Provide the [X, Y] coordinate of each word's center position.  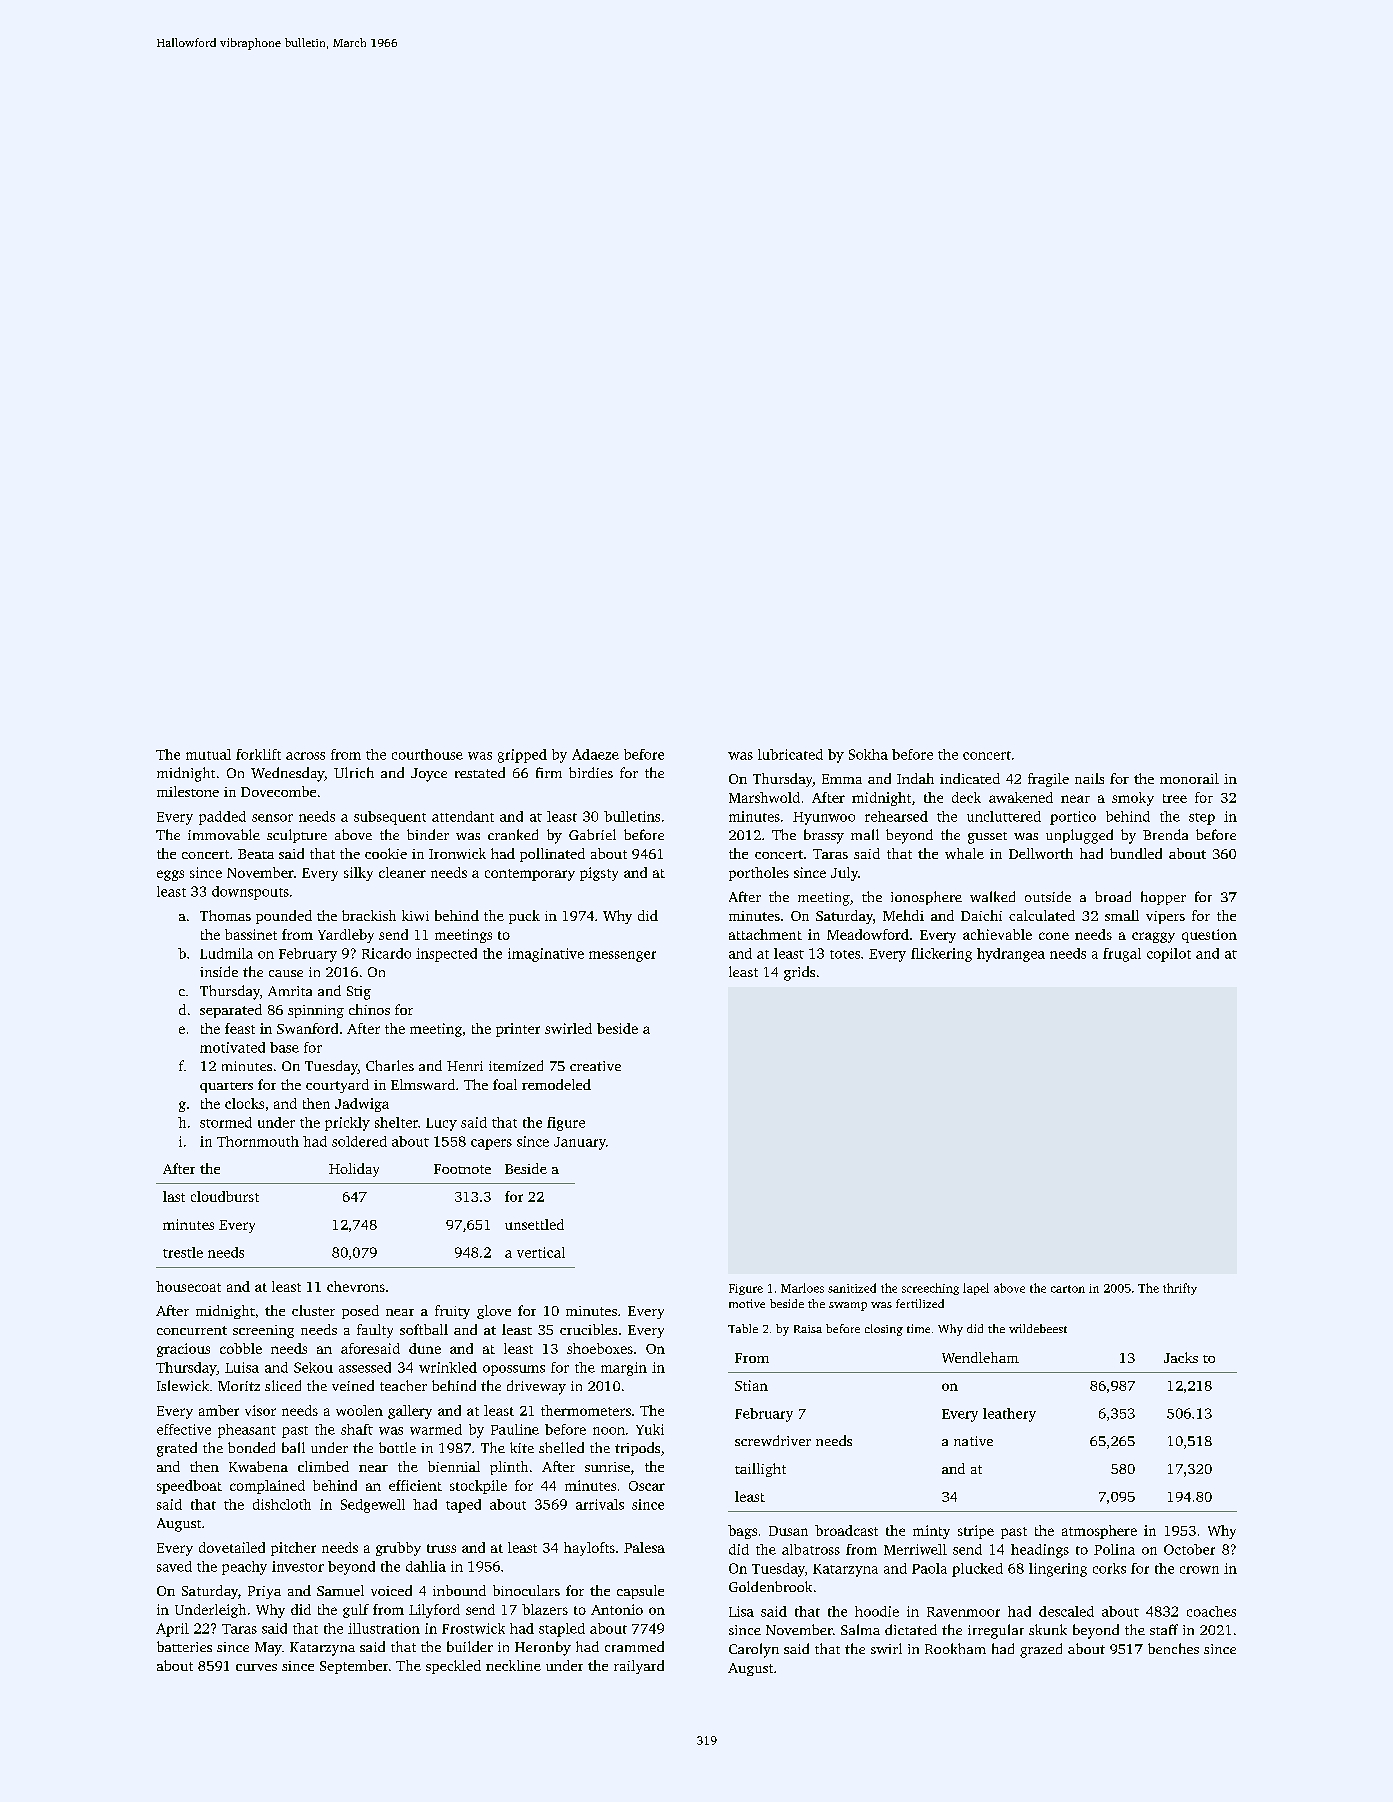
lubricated [790, 754]
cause [286, 973]
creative [595, 1066]
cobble [241, 1348]
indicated [970, 778]
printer [518, 1030]
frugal [1122, 955]
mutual [208, 754]
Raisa [808, 1329]
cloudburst [225, 1196]
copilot [1169, 955]
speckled [453, 1667]
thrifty [1180, 1289]
